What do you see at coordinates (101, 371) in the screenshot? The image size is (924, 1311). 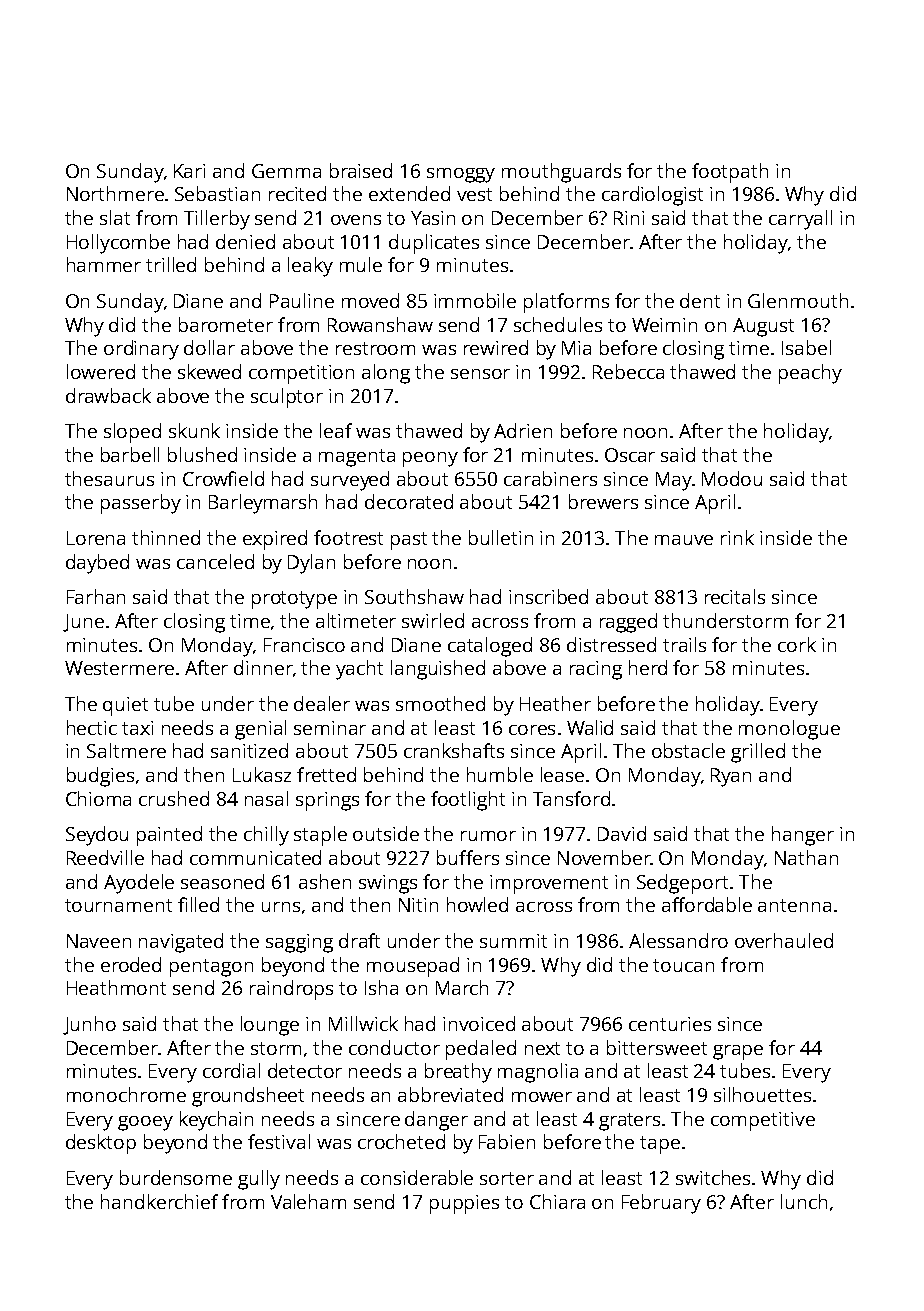 I see `lowered` at bounding box center [101, 371].
